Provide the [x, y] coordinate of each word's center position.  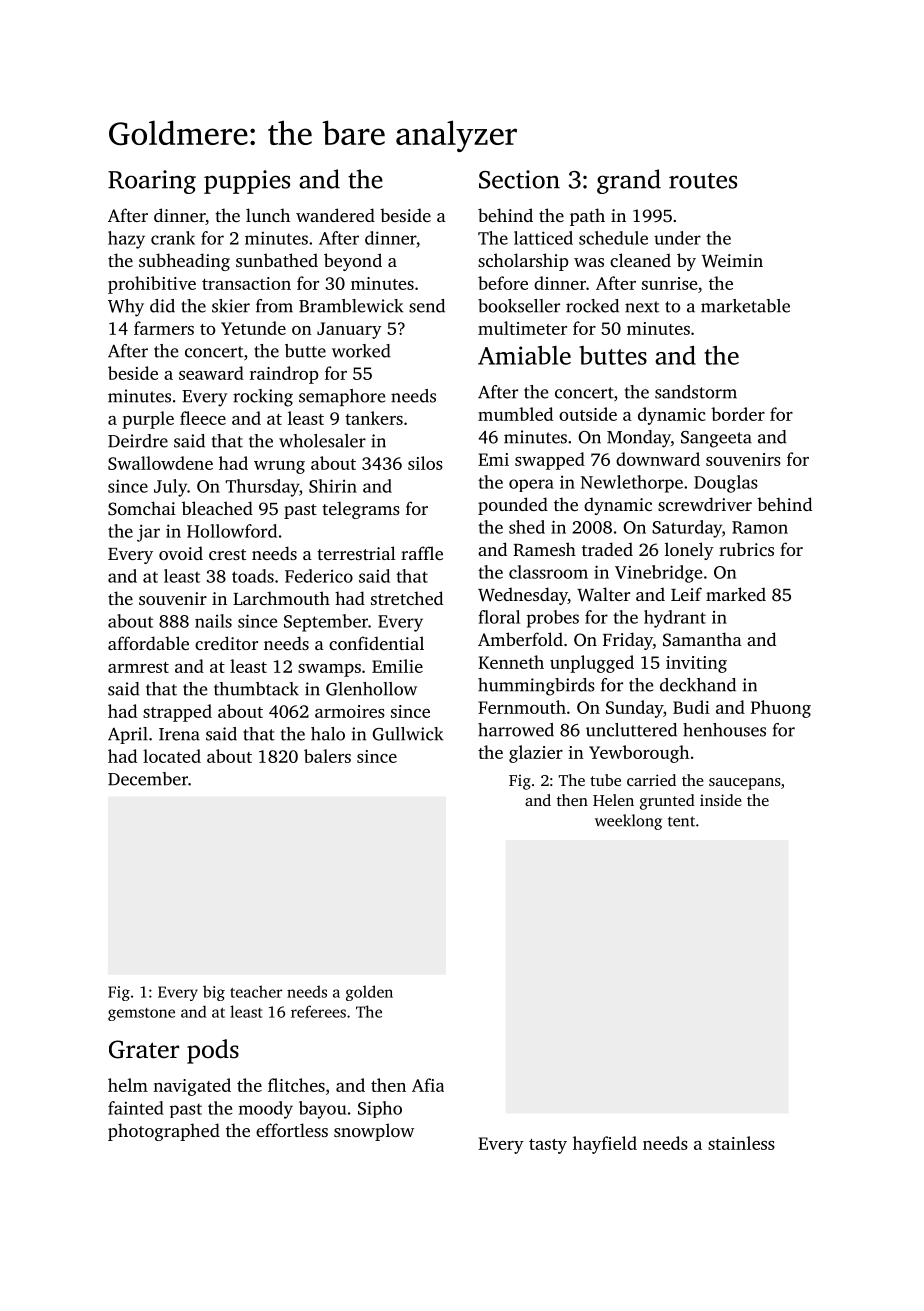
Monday [639, 439]
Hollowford [232, 531]
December [148, 779]
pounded [513, 506]
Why [126, 308]
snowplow [374, 1132]
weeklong [628, 822]
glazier [536, 754]
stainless [741, 1143]
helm [128, 1085]
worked [361, 351]
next [642, 307]
